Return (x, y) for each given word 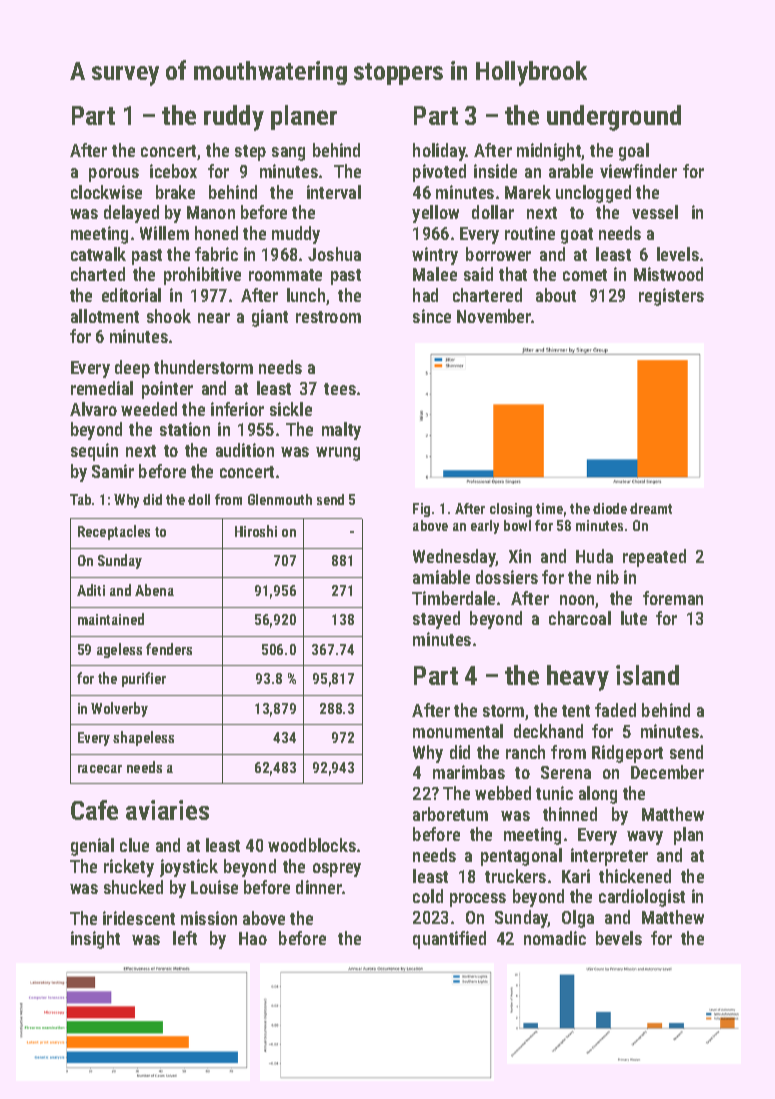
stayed (436, 620)
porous (114, 175)
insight (95, 940)
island (647, 675)
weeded (149, 409)
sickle (291, 409)
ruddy (234, 118)
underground (614, 118)
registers (671, 297)
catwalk (98, 254)
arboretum (450, 814)
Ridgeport (627, 754)
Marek (528, 192)
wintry (435, 256)
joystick (189, 868)
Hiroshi (256, 531)
